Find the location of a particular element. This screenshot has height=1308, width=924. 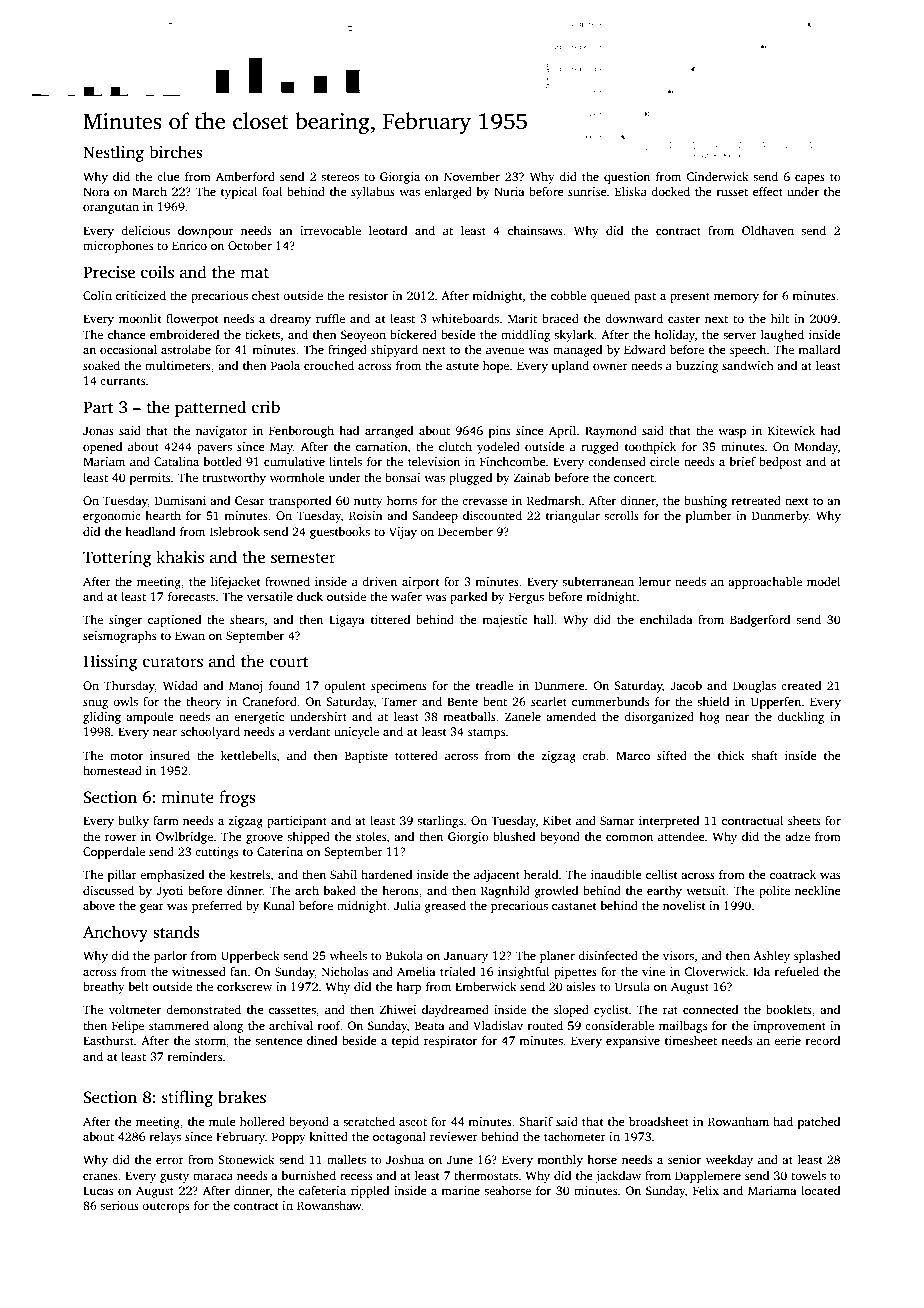

serious is located at coordinates (119, 1205).
